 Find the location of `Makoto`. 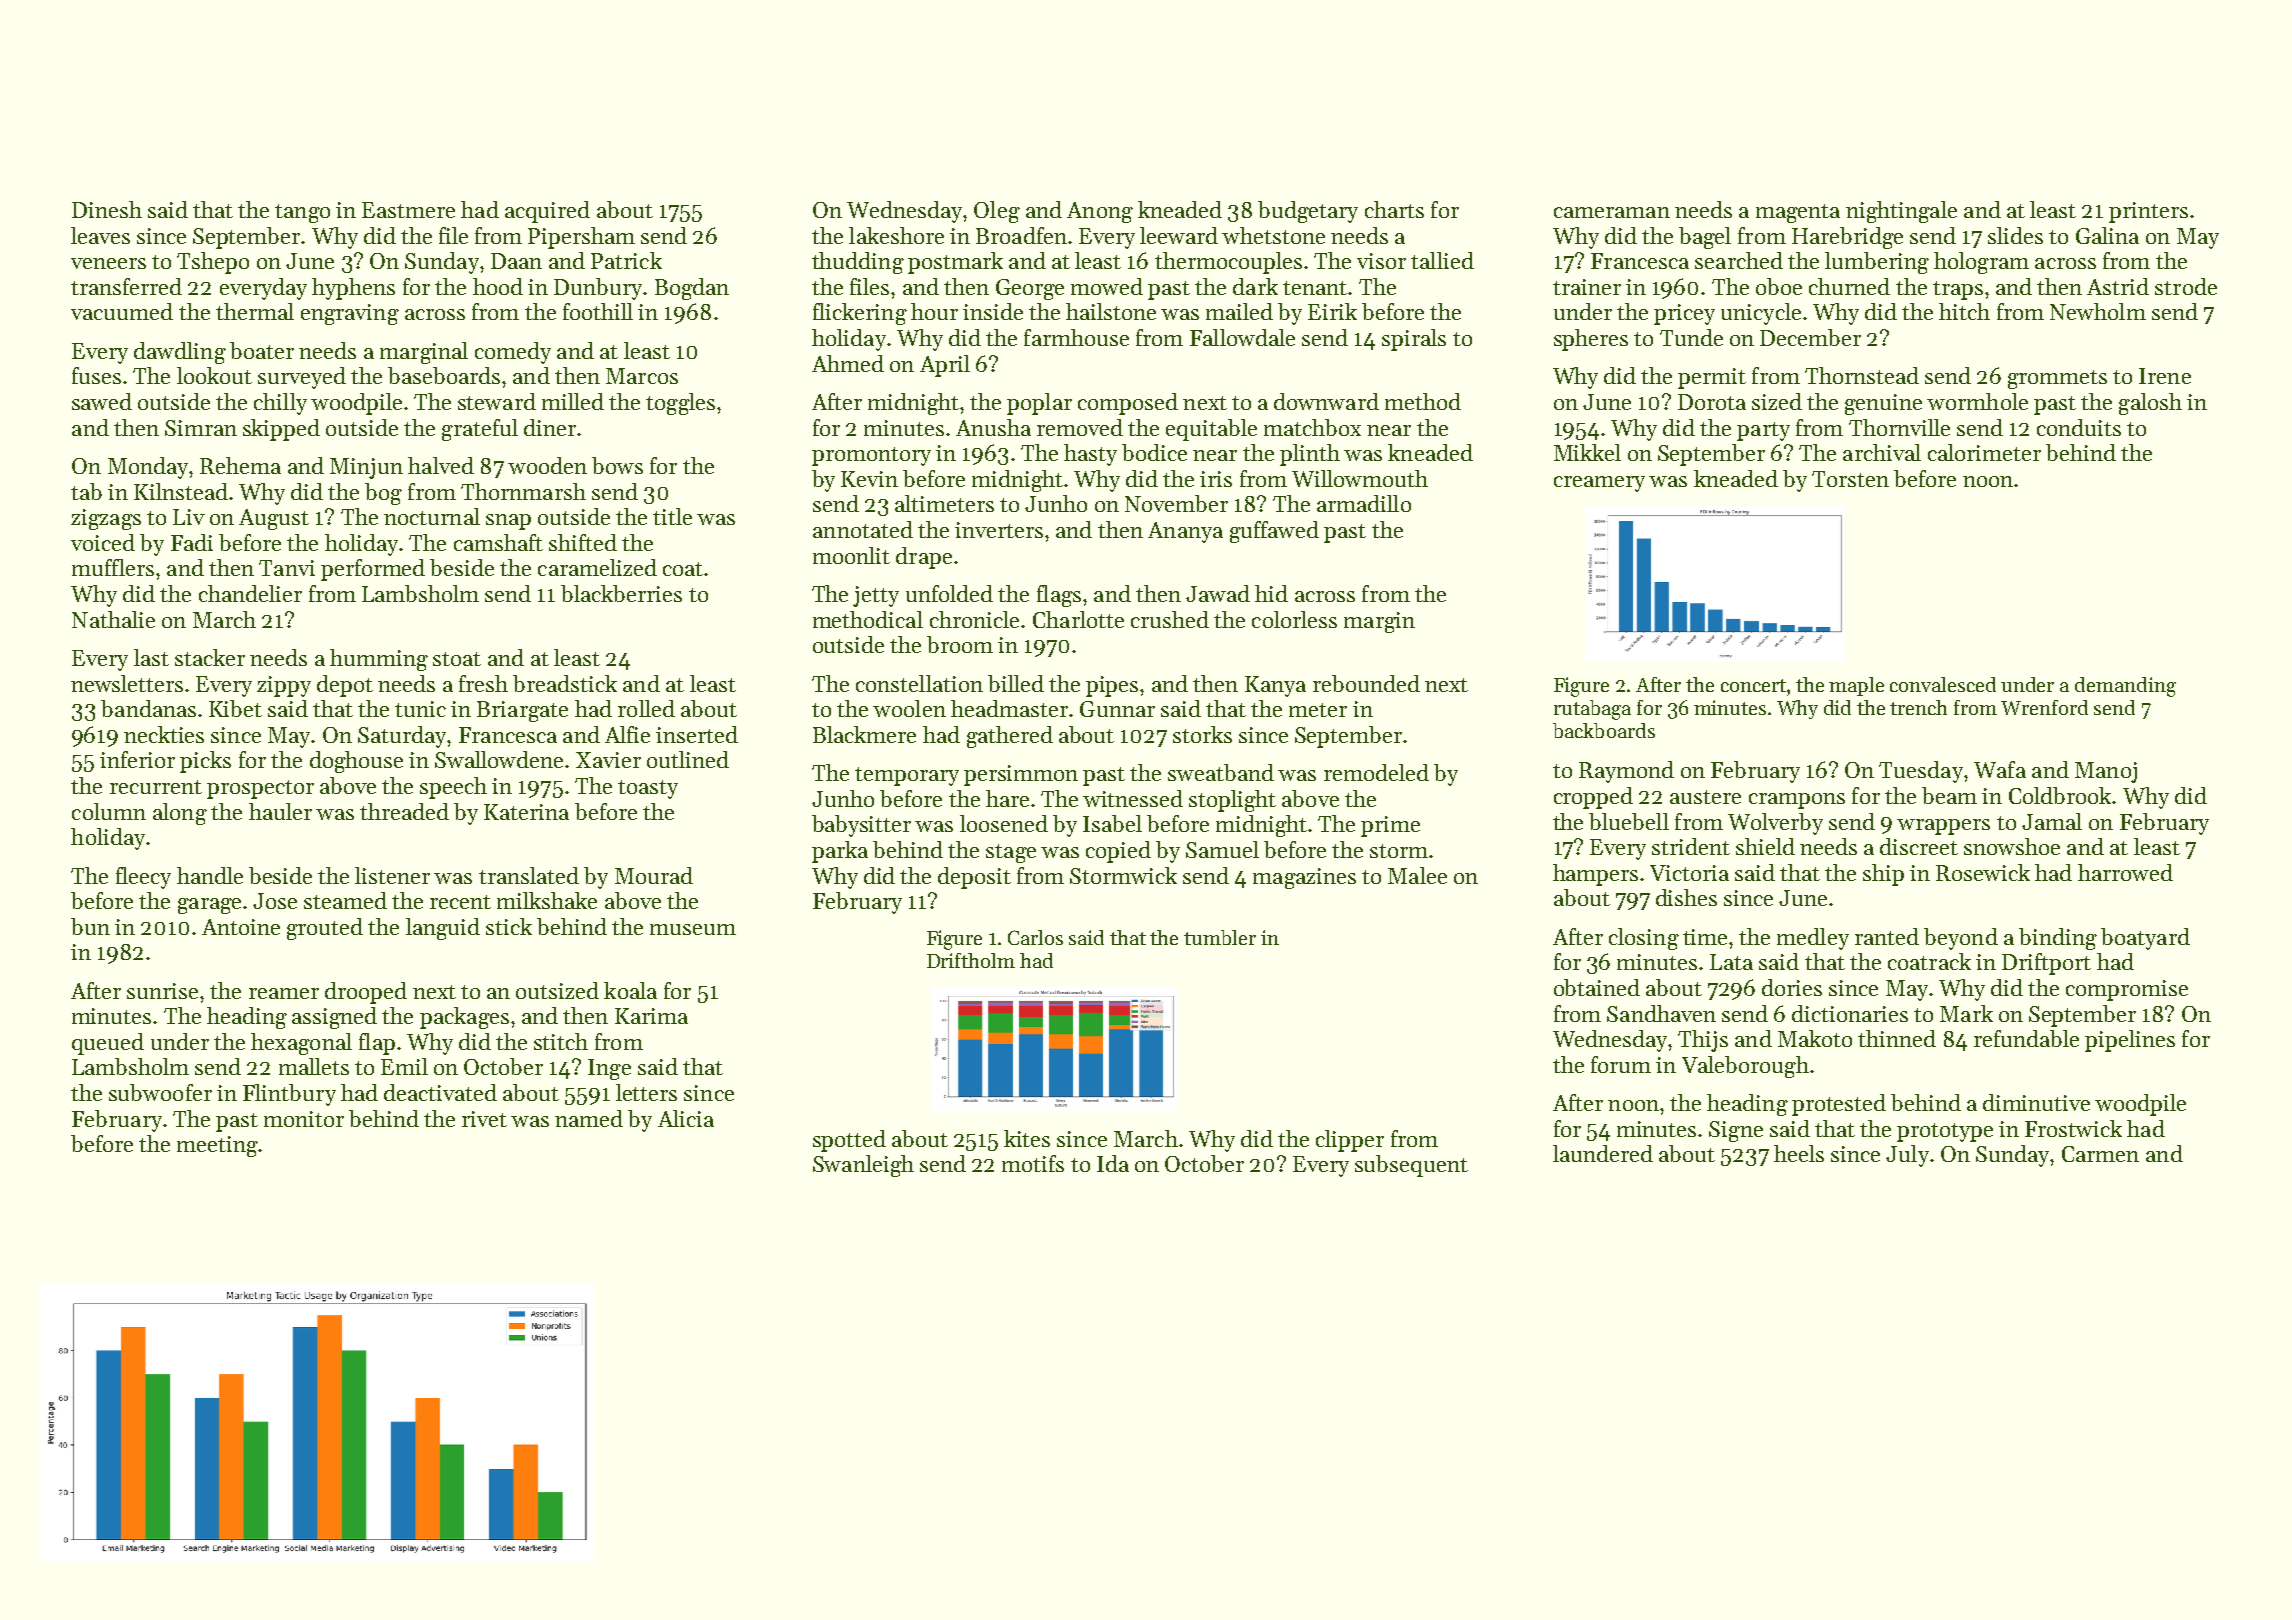

Makoto is located at coordinates (1815, 1038).
